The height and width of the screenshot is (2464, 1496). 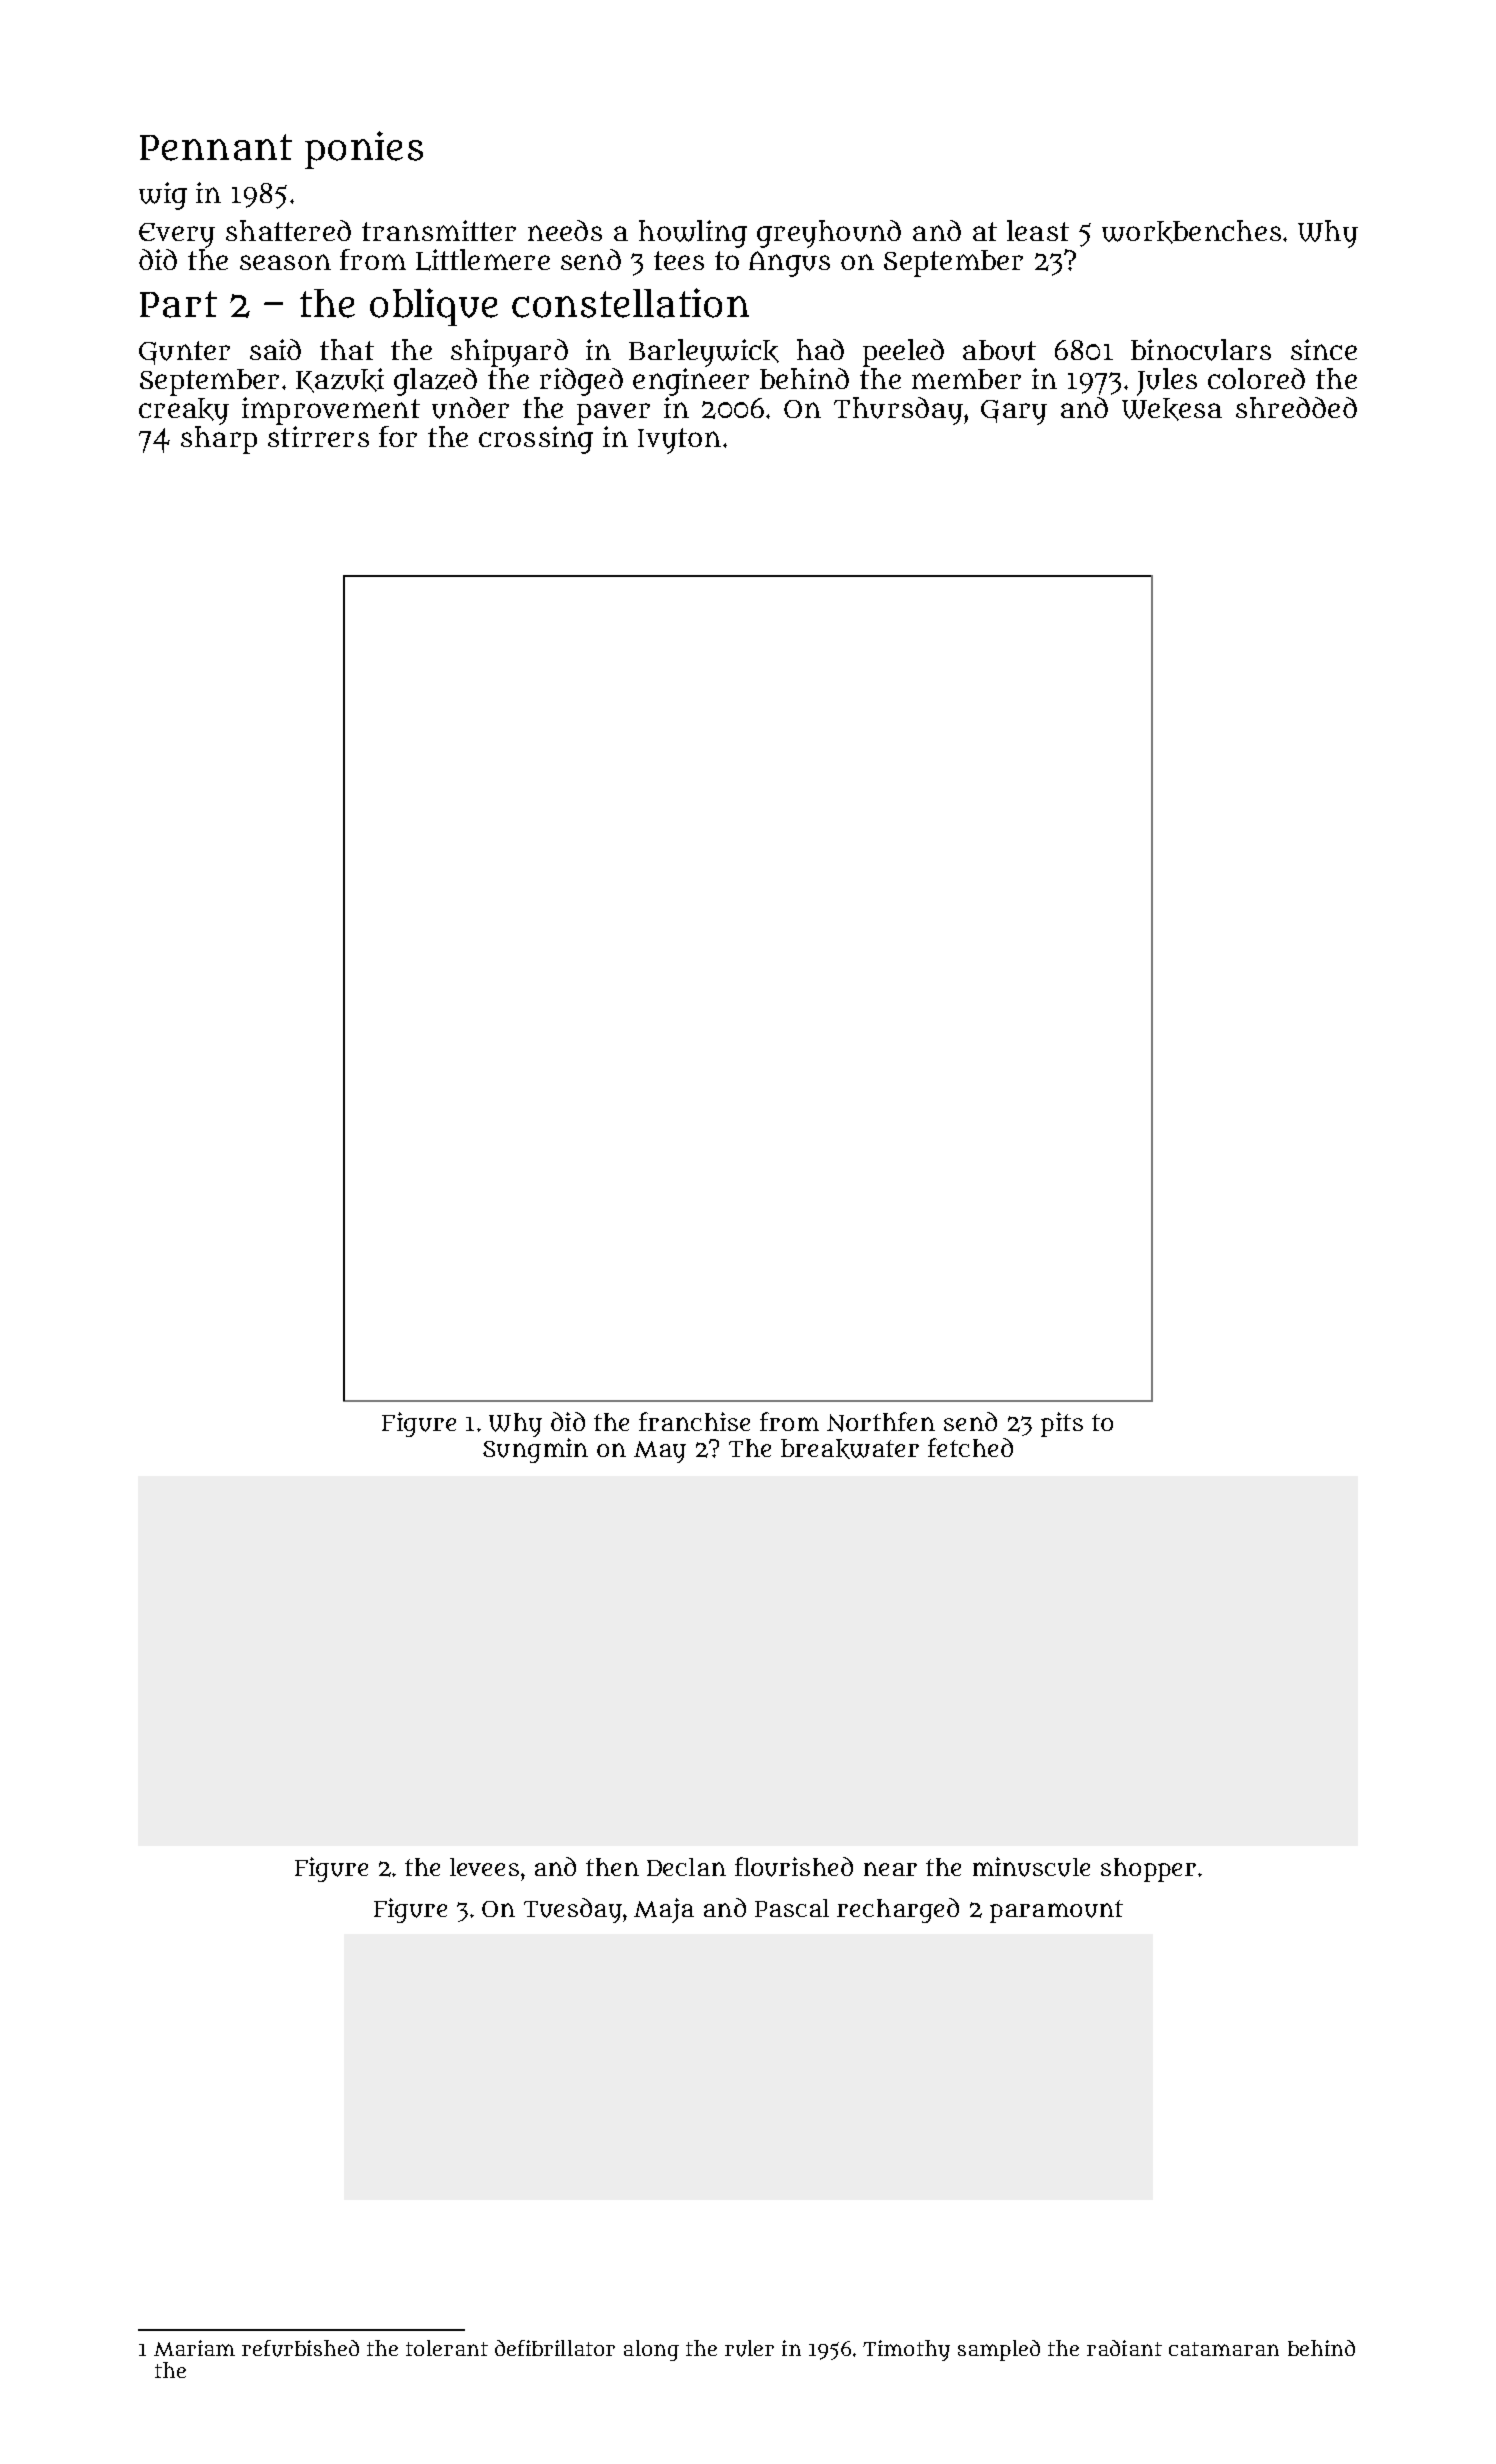 What do you see at coordinates (1172, 409) in the screenshot?
I see `Wekesa` at bounding box center [1172, 409].
